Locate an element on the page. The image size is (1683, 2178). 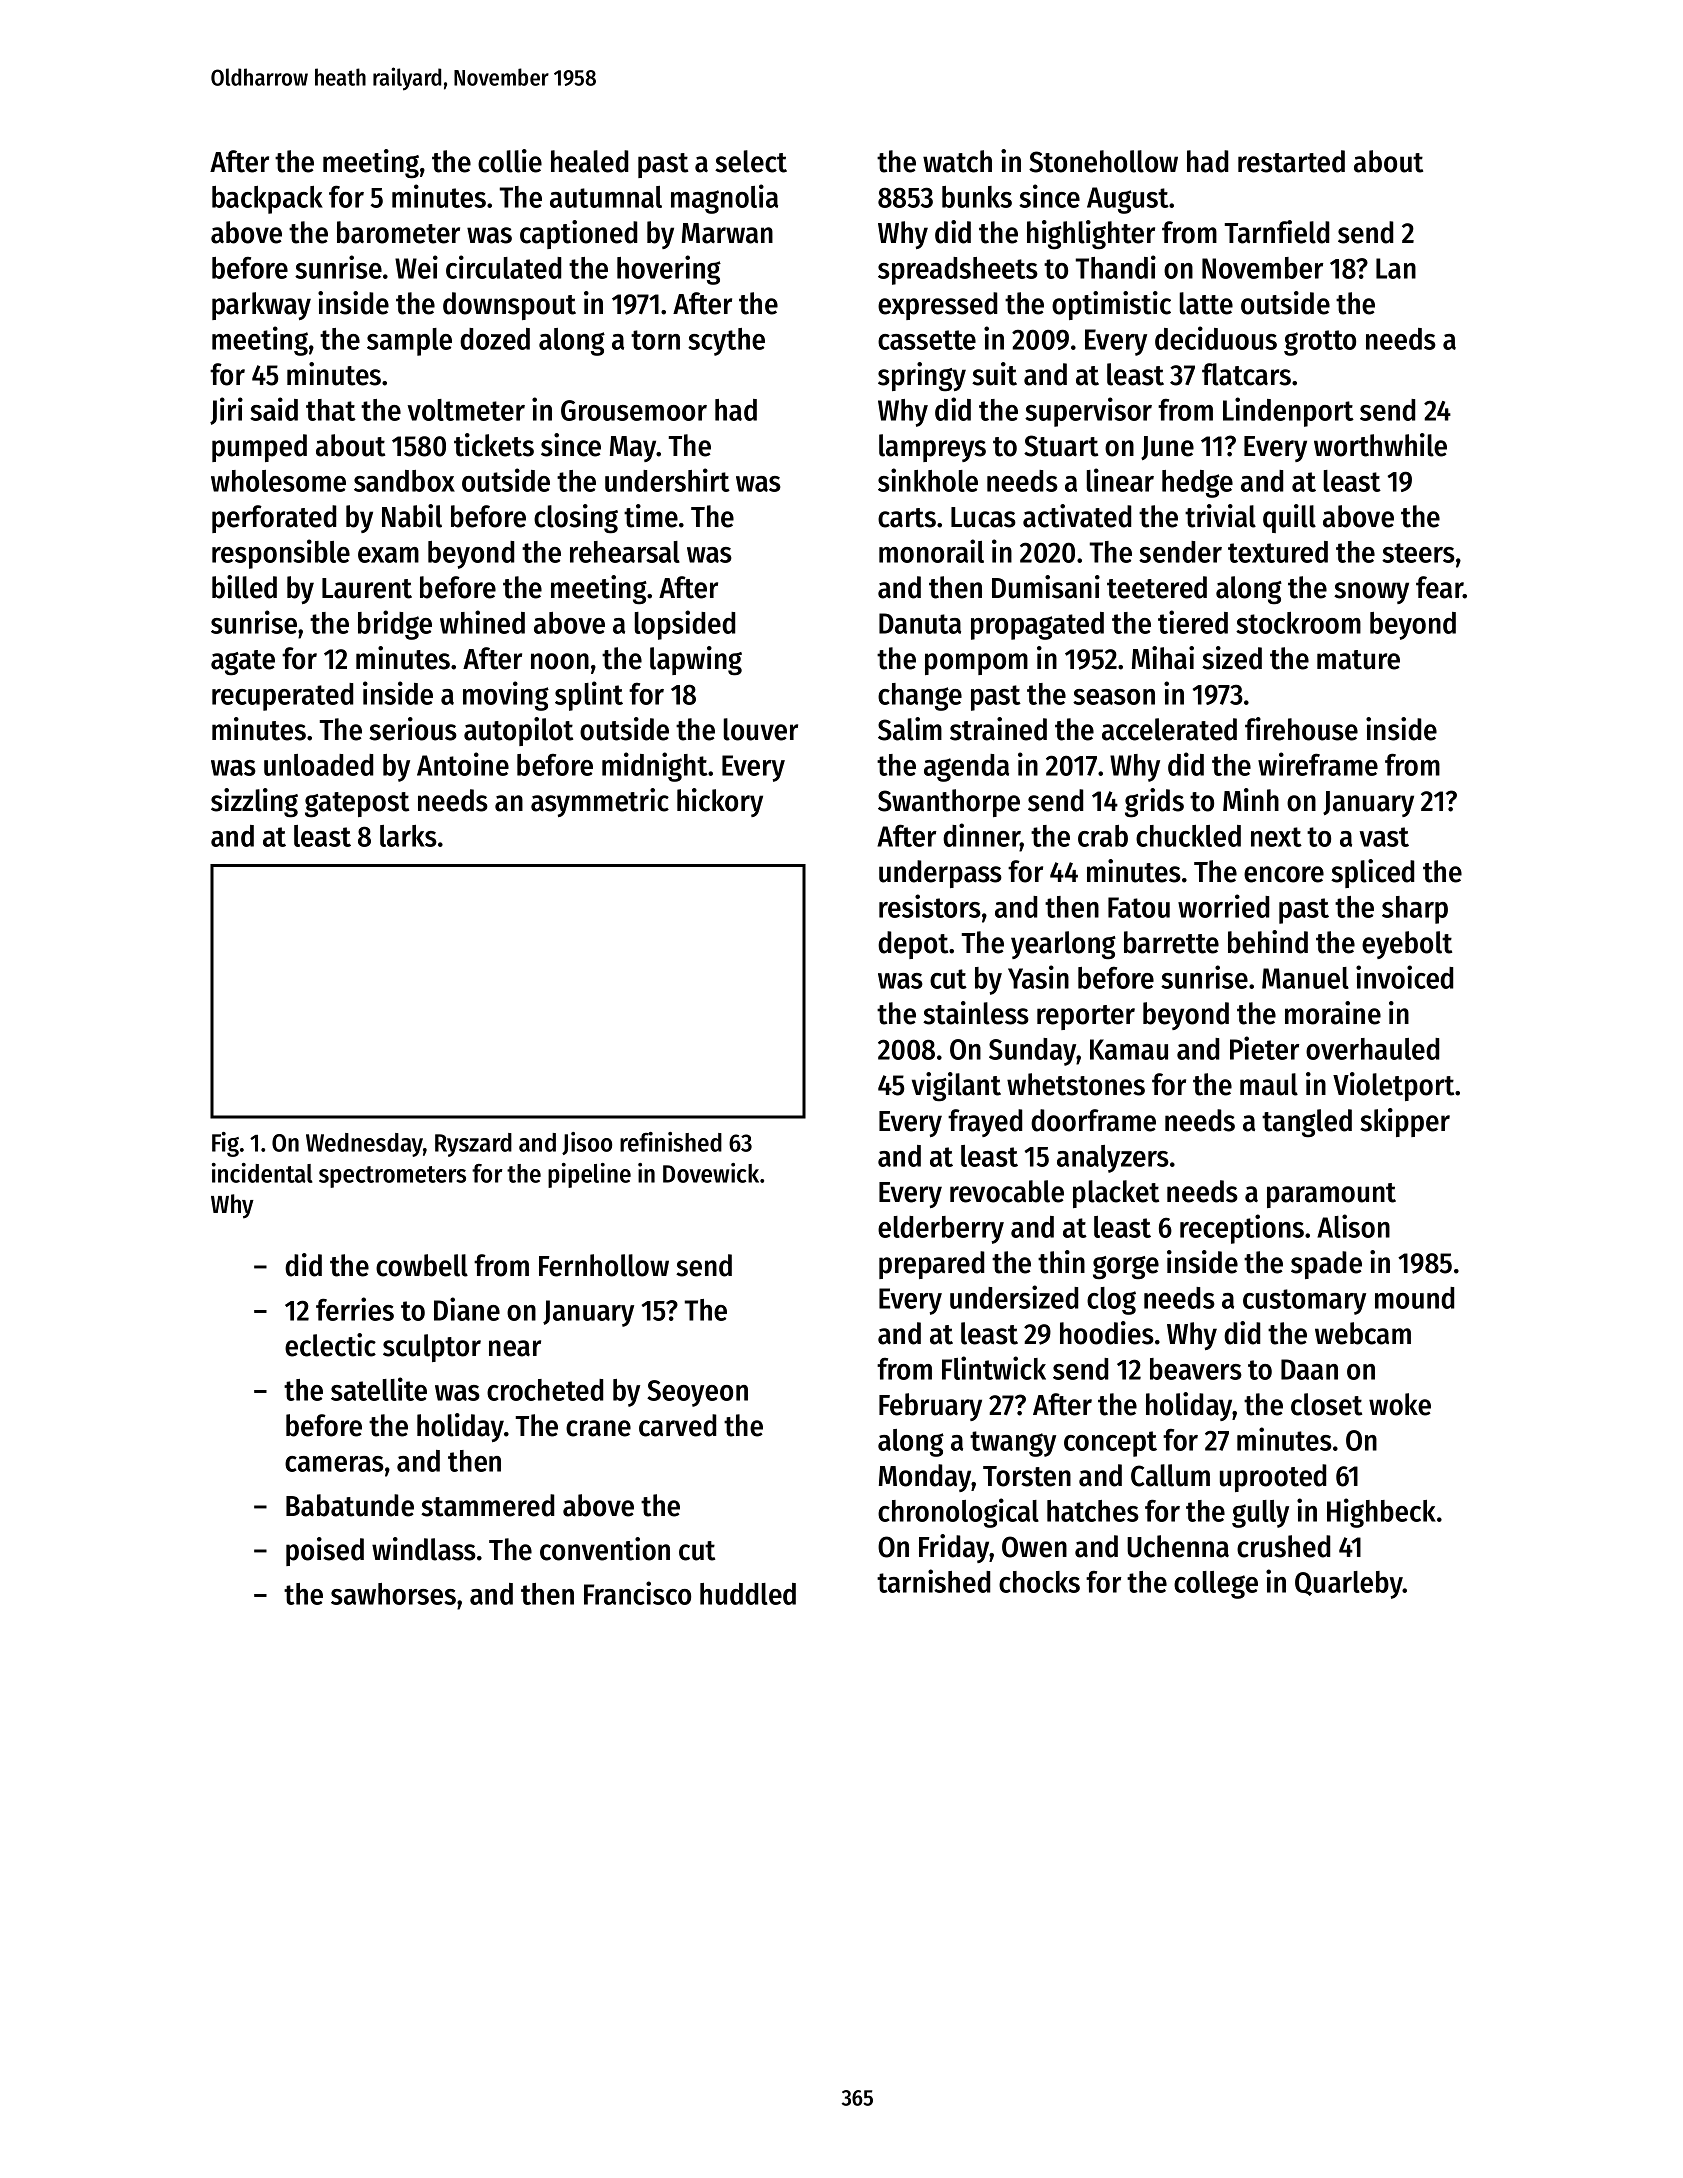
Stonehollow is located at coordinates (1103, 161).
